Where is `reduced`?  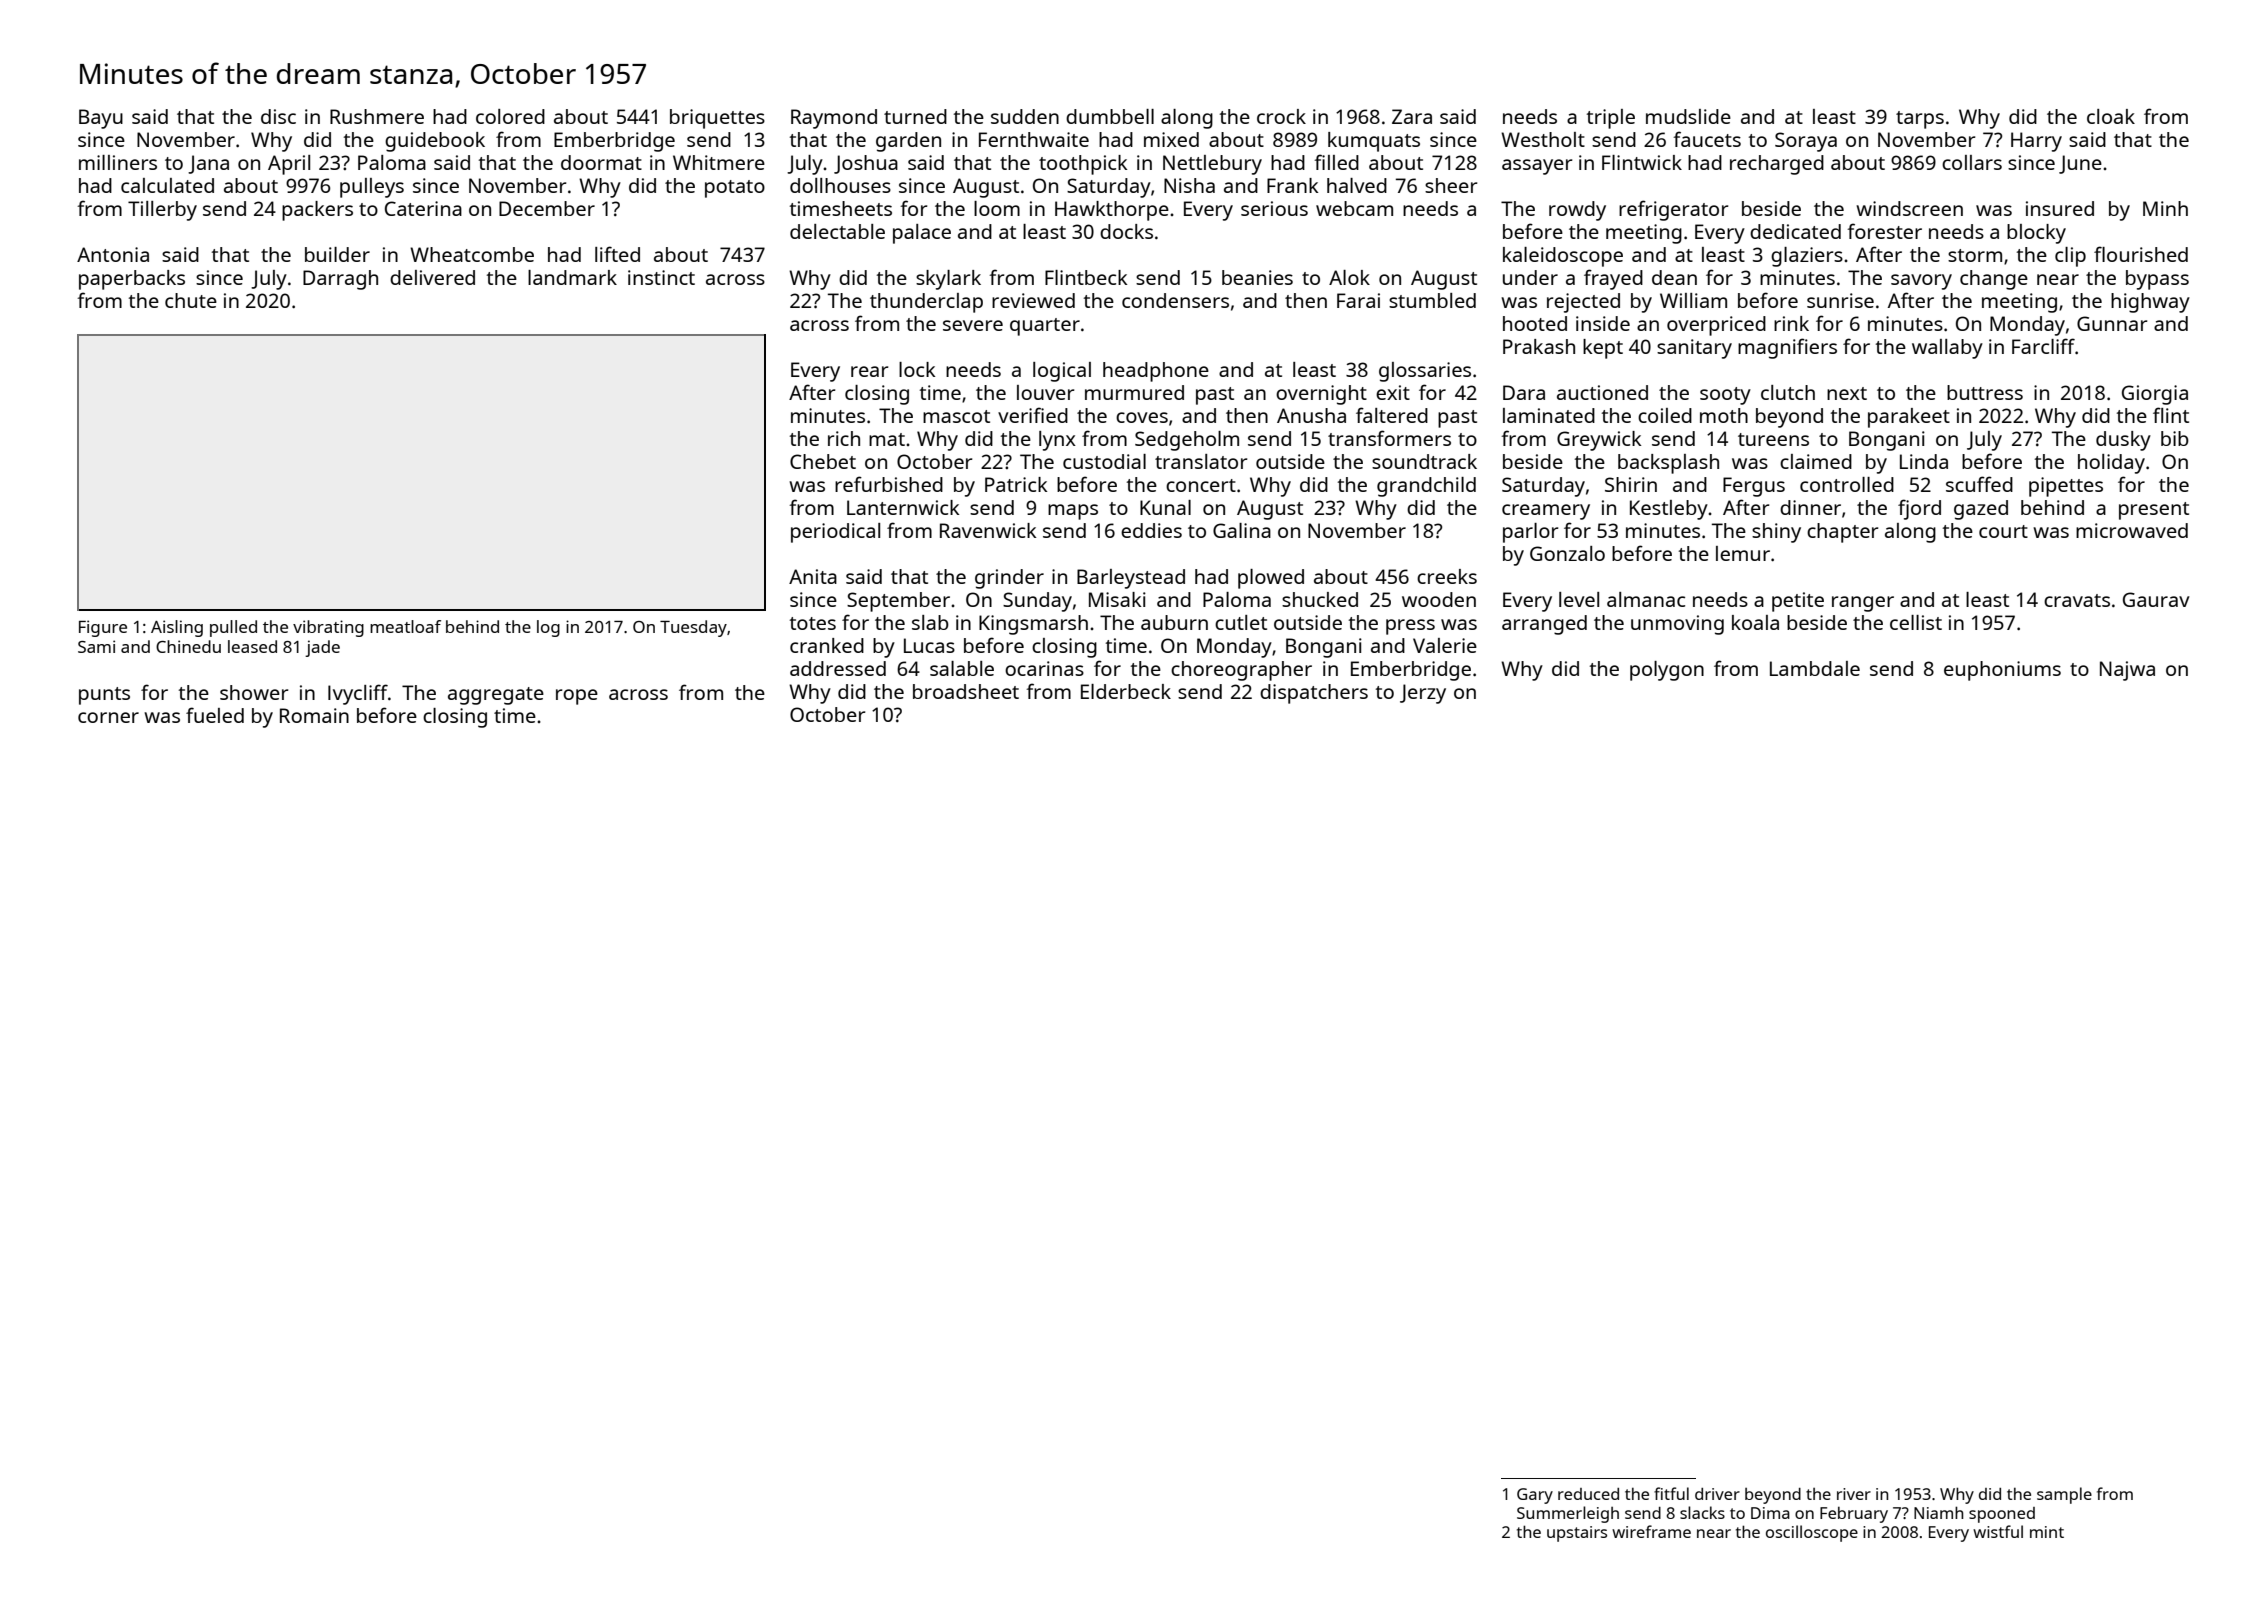
reduced is located at coordinates (1588, 1494).
